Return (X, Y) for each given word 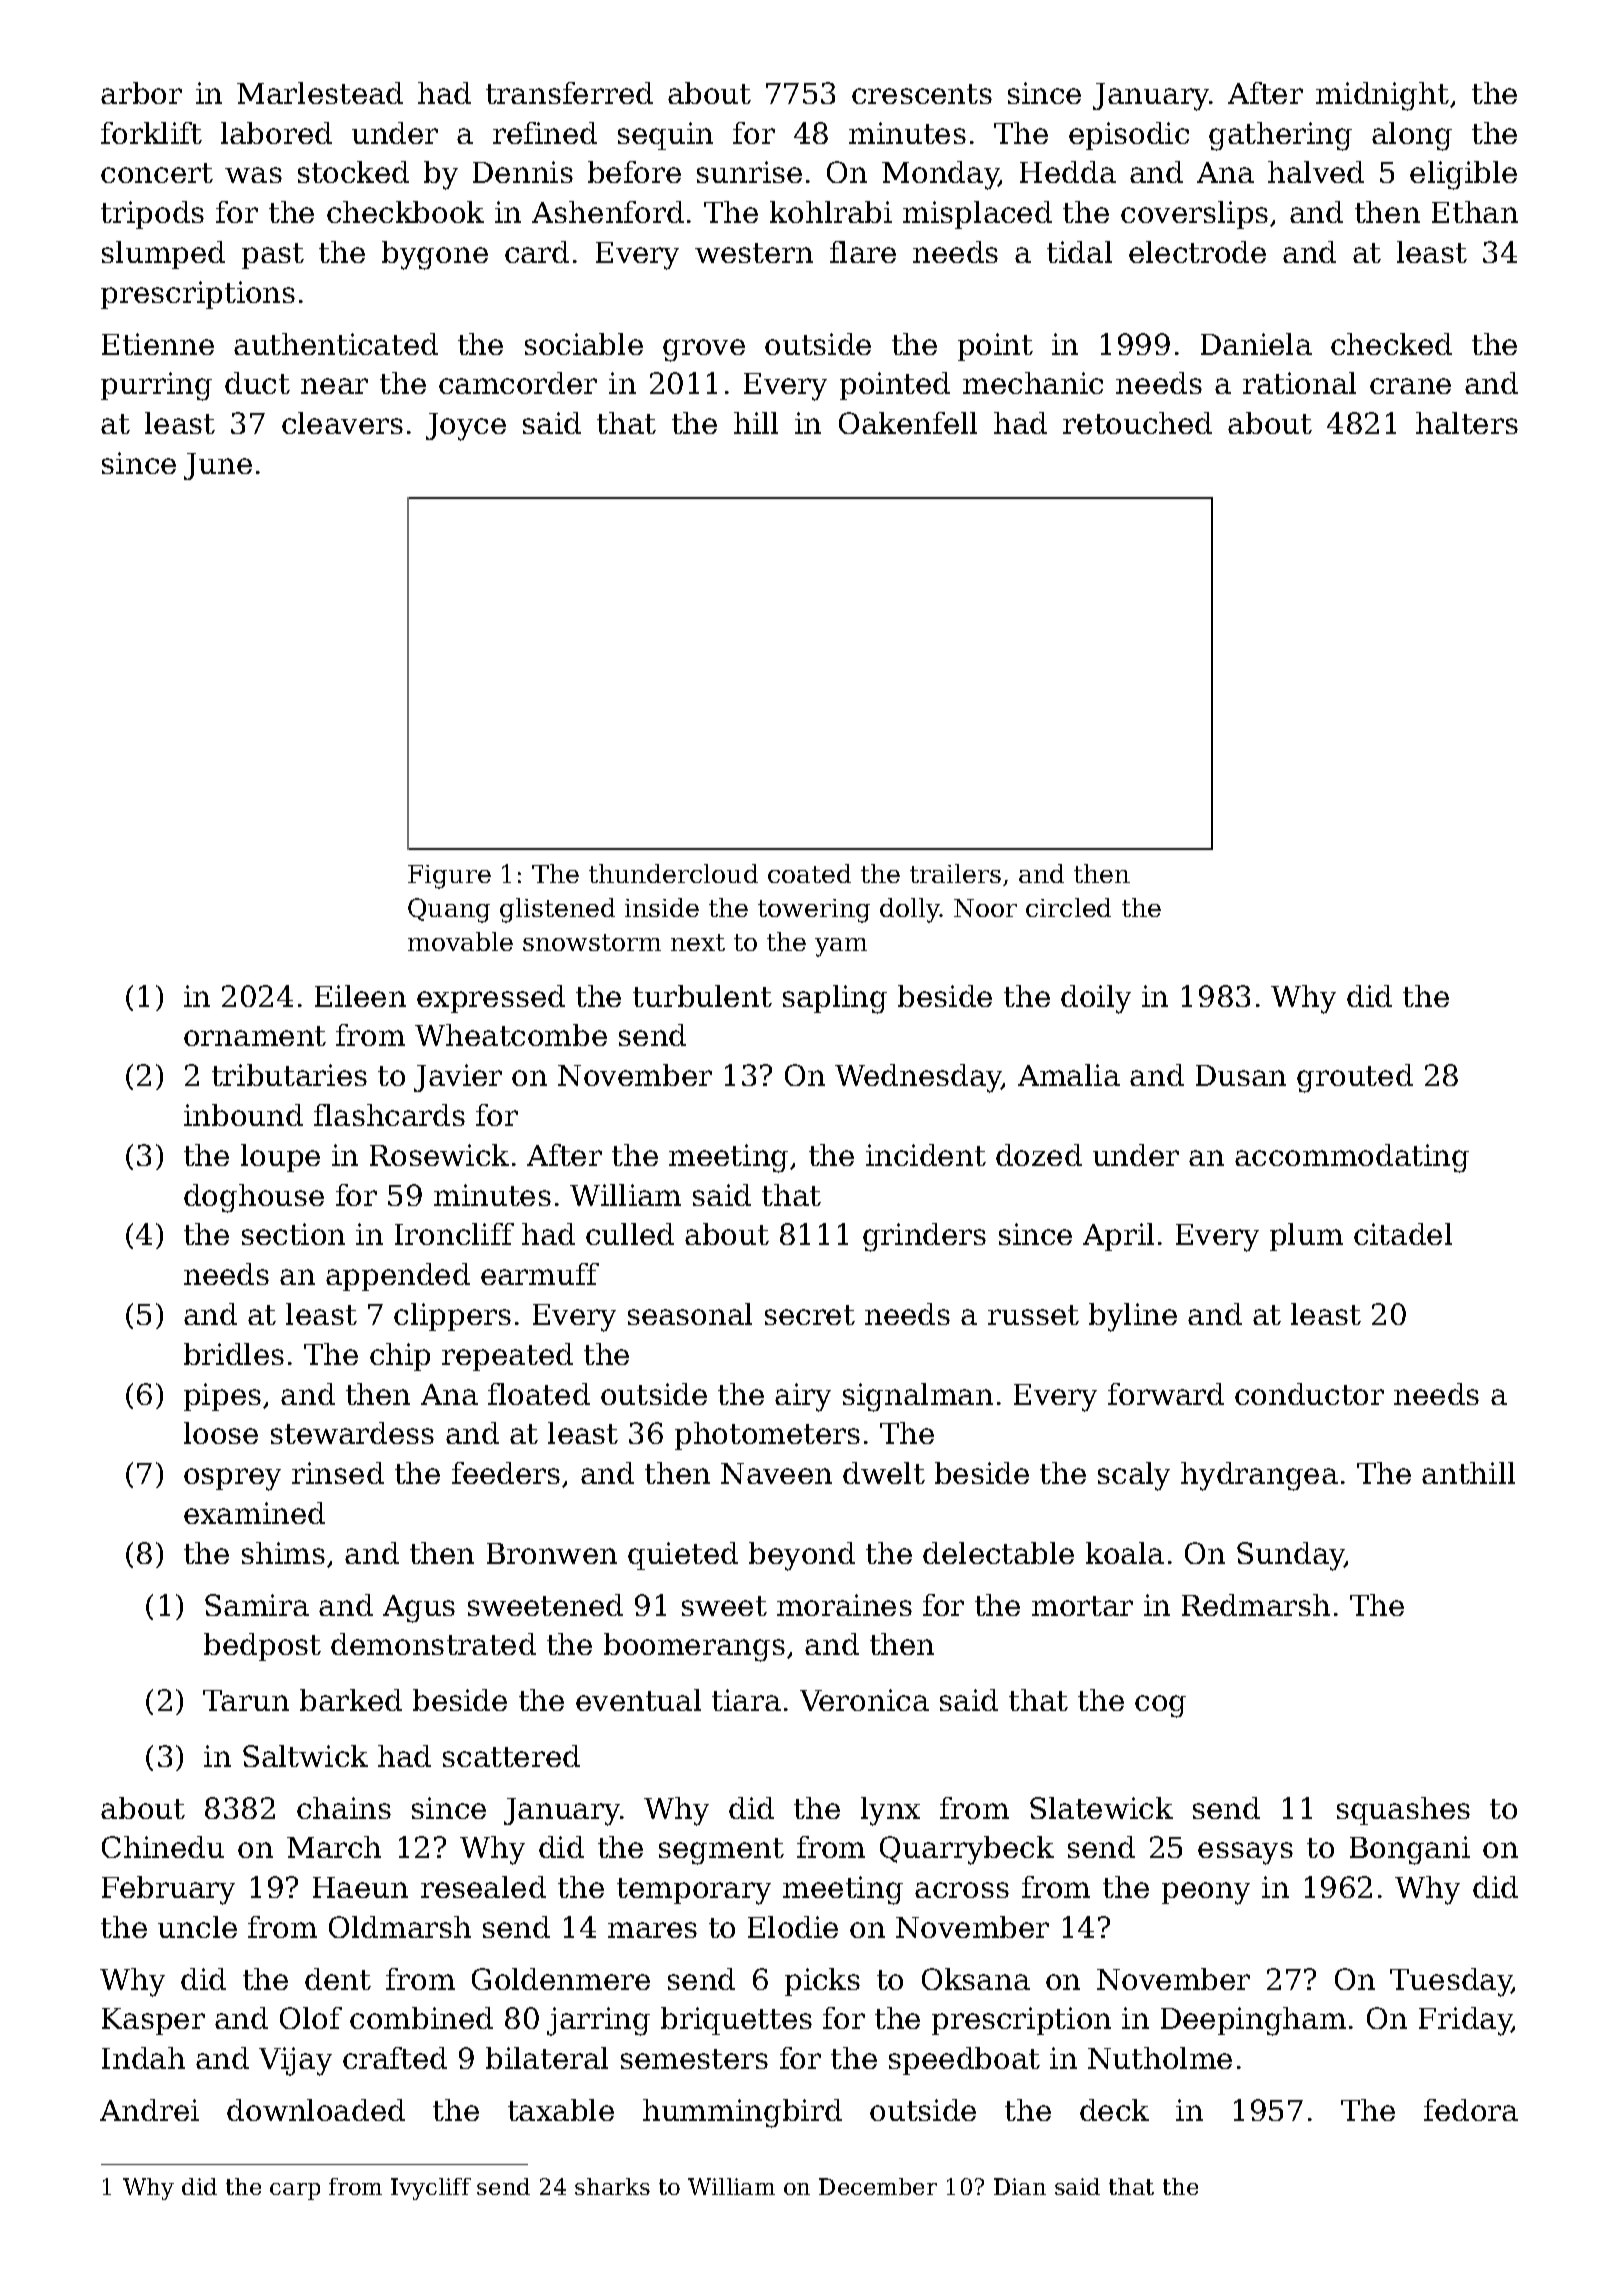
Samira (257, 1605)
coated (809, 873)
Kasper (153, 2021)
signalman (918, 1397)
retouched (1137, 423)
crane (1410, 386)
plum (1306, 1237)
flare (863, 252)
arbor (141, 93)
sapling (835, 999)
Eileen (360, 996)
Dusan (1241, 1075)
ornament (255, 1036)
